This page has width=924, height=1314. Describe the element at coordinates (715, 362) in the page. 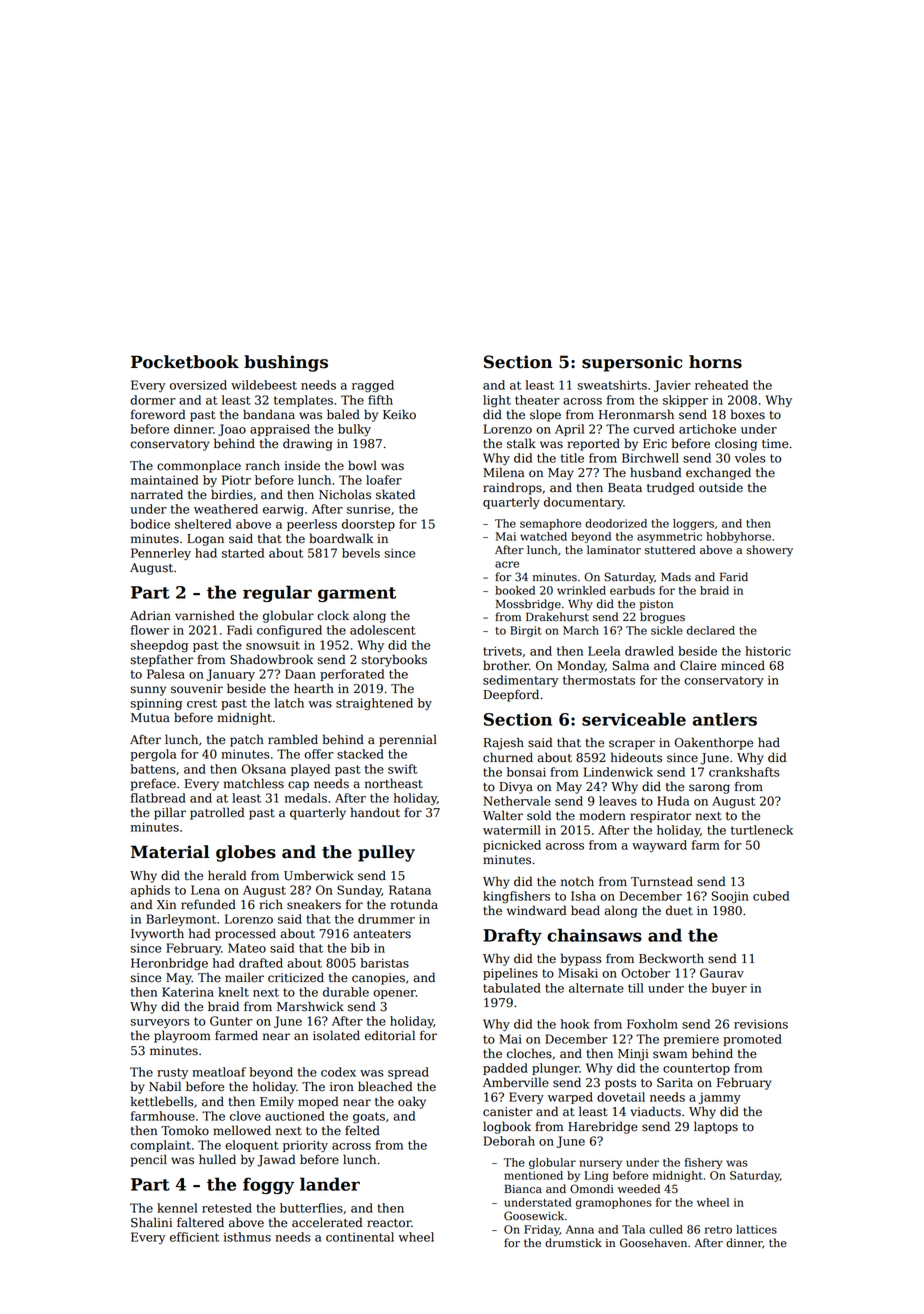

I see `horns` at that location.
